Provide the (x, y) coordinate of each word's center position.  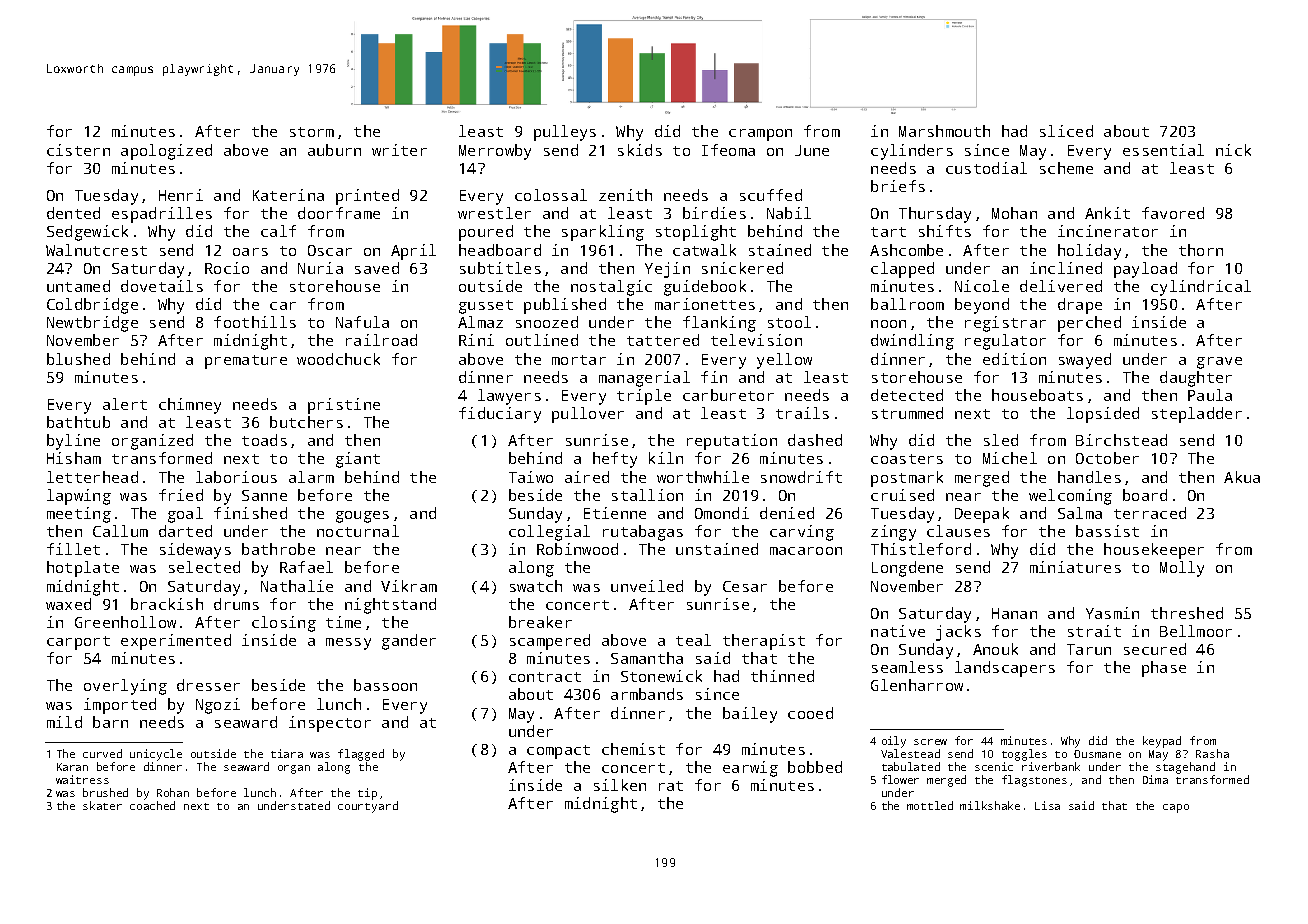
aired (587, 477)
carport (78, 643)
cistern (78, 150)
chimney (190, 406)
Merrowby (495, 152)
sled (1001, 440)
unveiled (647, 586)
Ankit (1107, 213)
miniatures (1075, 567)
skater (102, 805)
